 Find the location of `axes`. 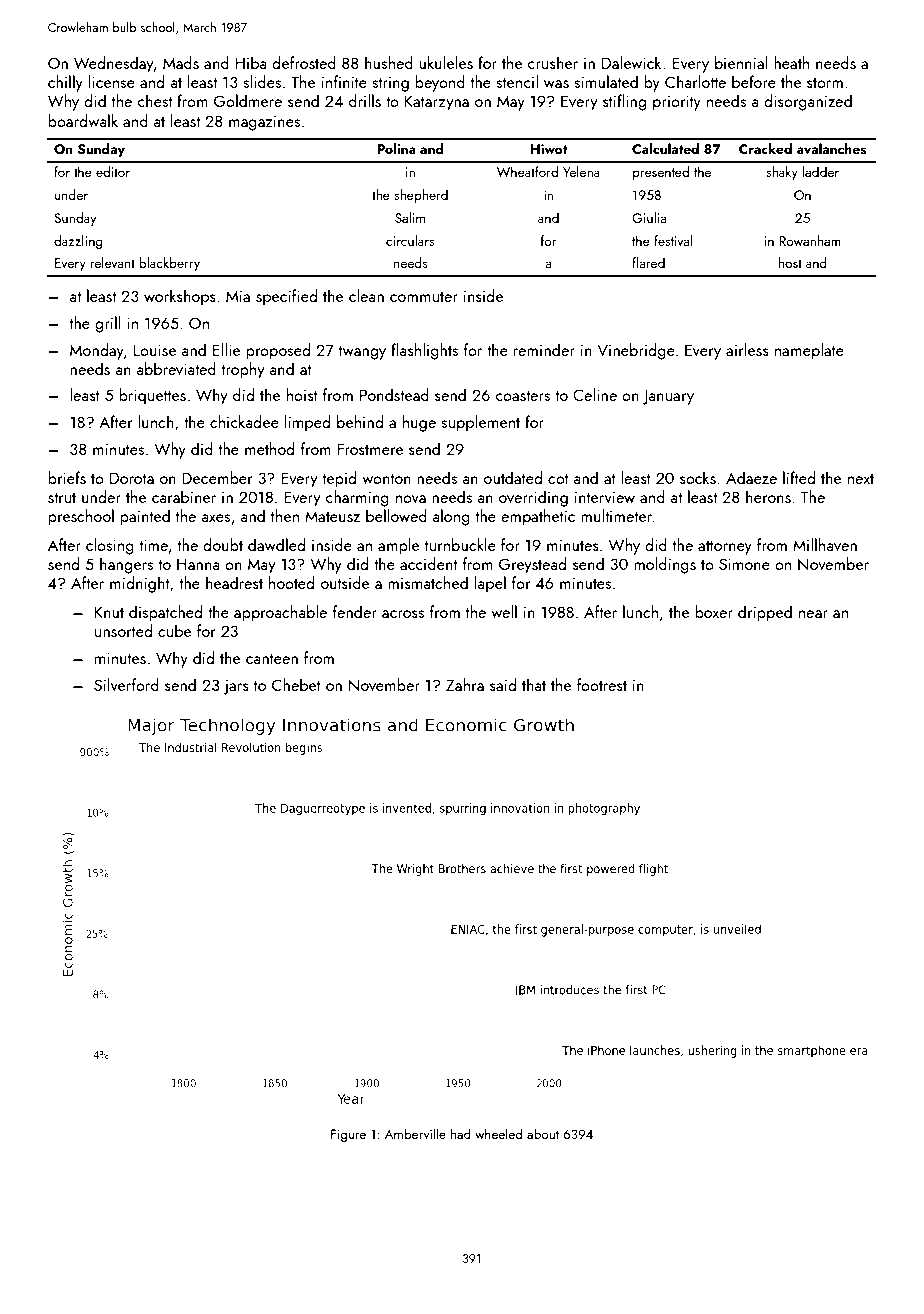

axes is located at coordinates (216, 518).
